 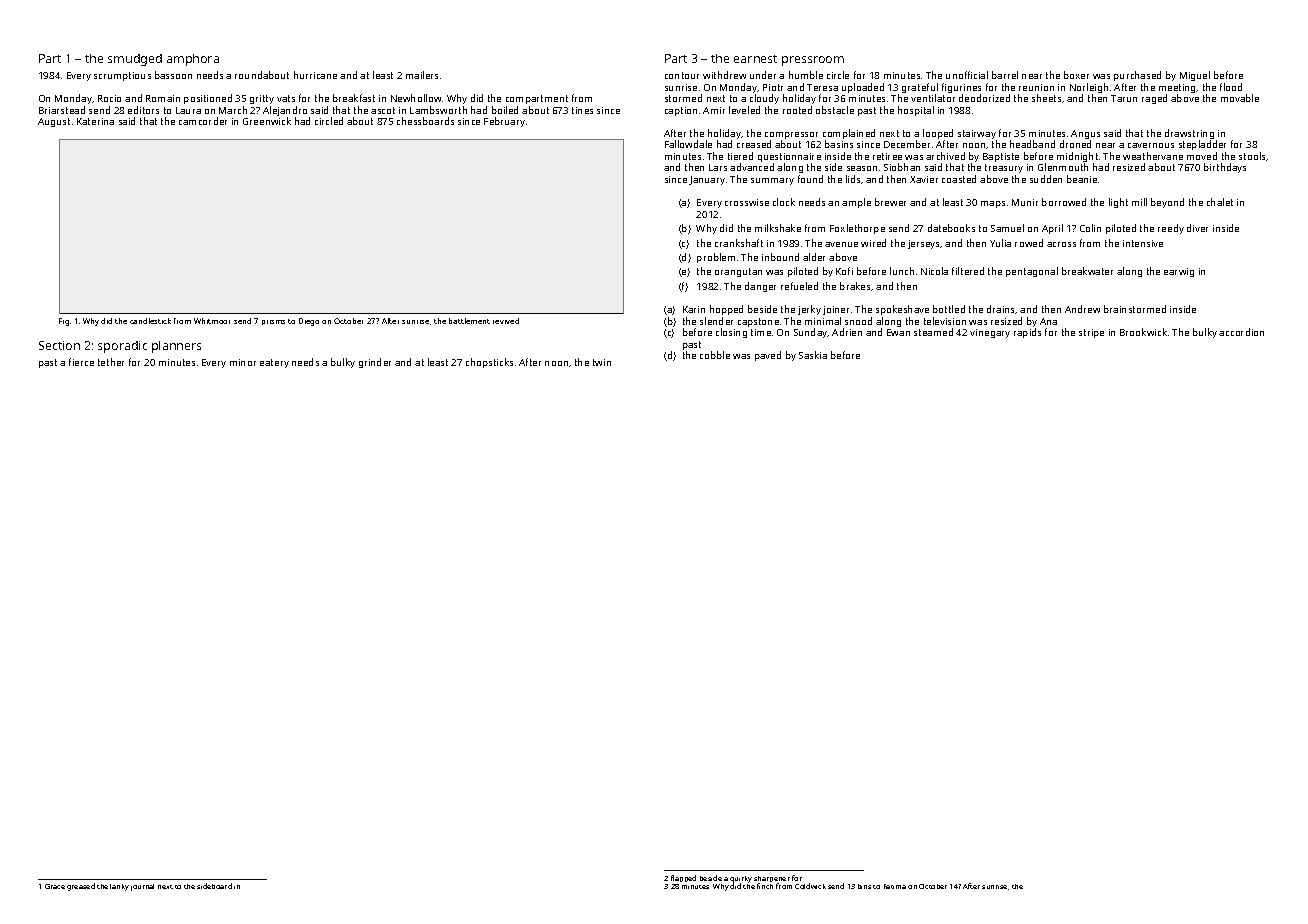 What do you see at coordinates (683, 878) in the document?
I see `flapped` at bounding box center [683, 878].
